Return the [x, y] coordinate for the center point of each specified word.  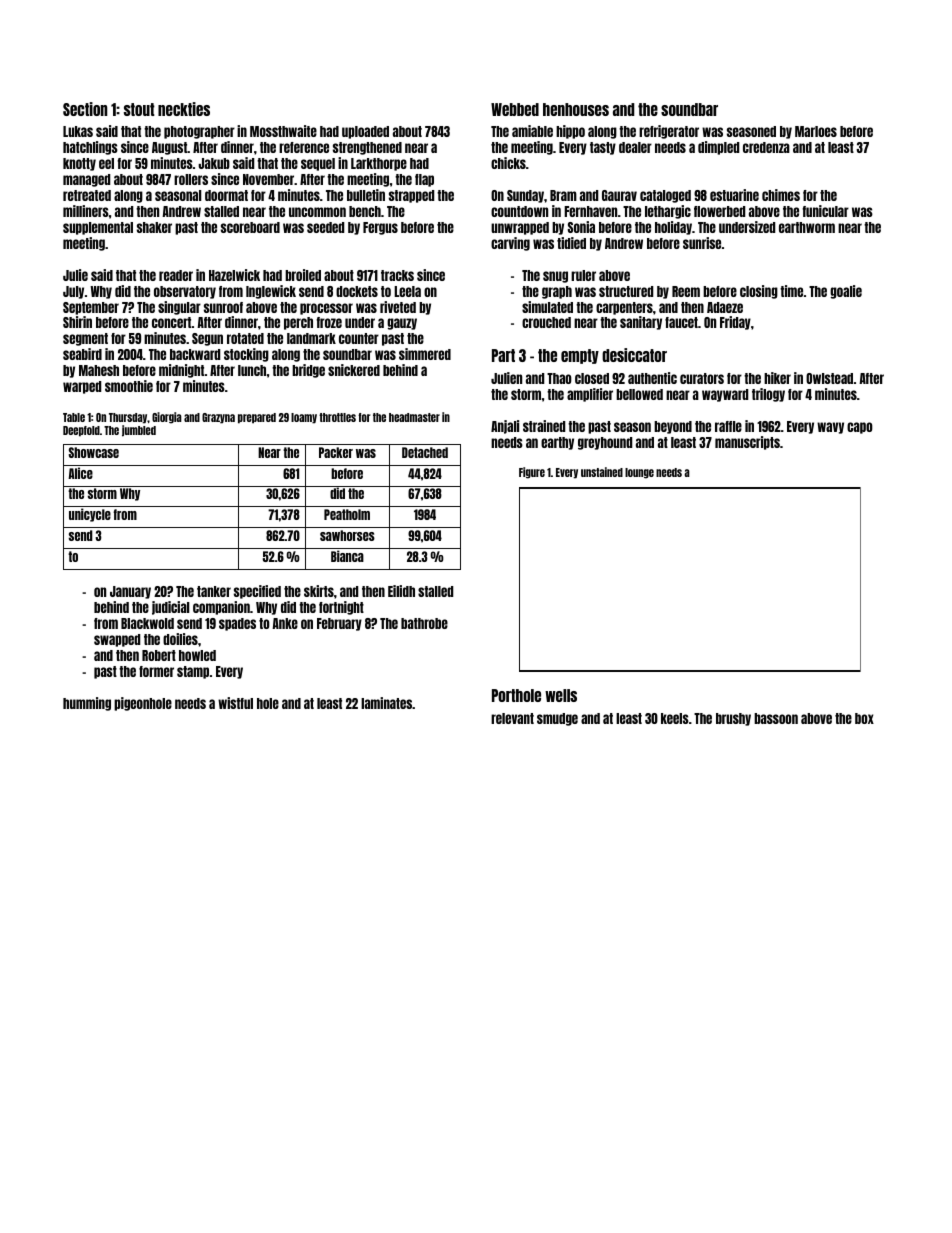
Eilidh [401, 591]
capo [860, 428]
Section [85, 109]
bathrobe [424, 623]
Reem [686, 291]
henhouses [576, 109]
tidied [571, 243]
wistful [235, 703]
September [91, 308]
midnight [182, 371]
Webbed [515, 109]
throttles [337, 417]
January [130, 592]
